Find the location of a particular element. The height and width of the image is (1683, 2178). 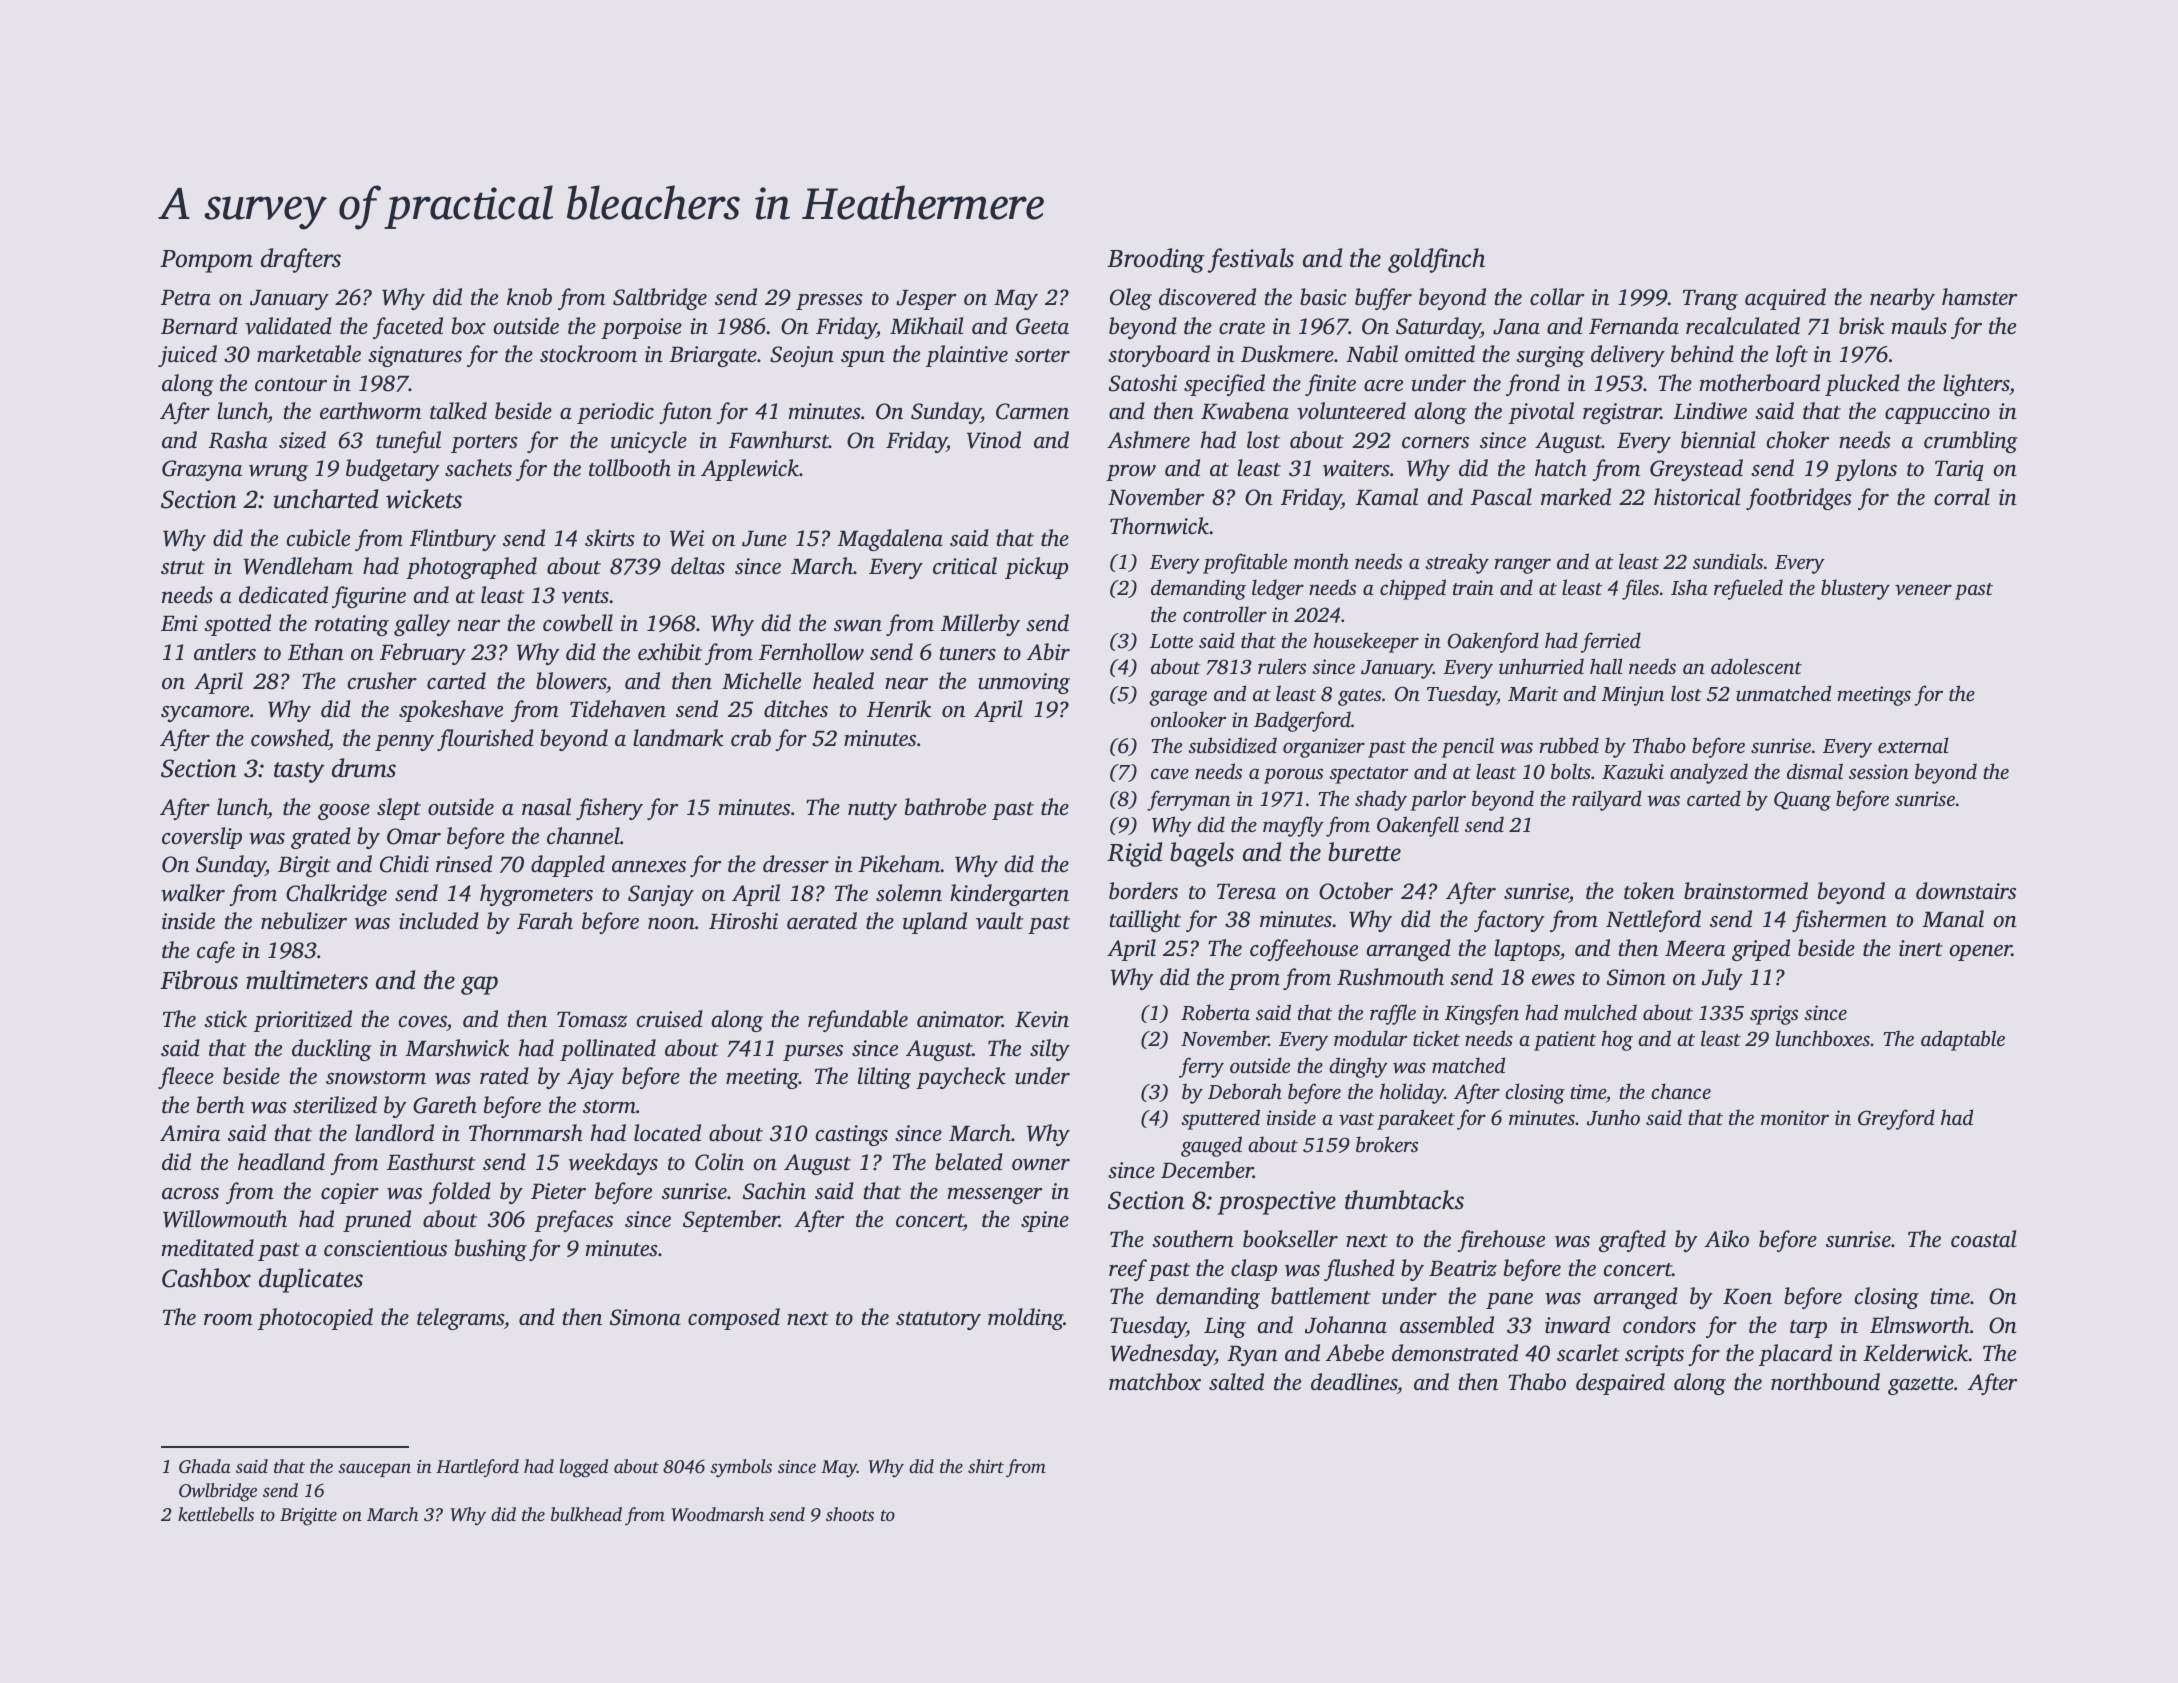

taillight is located at coordinates (1145, 921).
